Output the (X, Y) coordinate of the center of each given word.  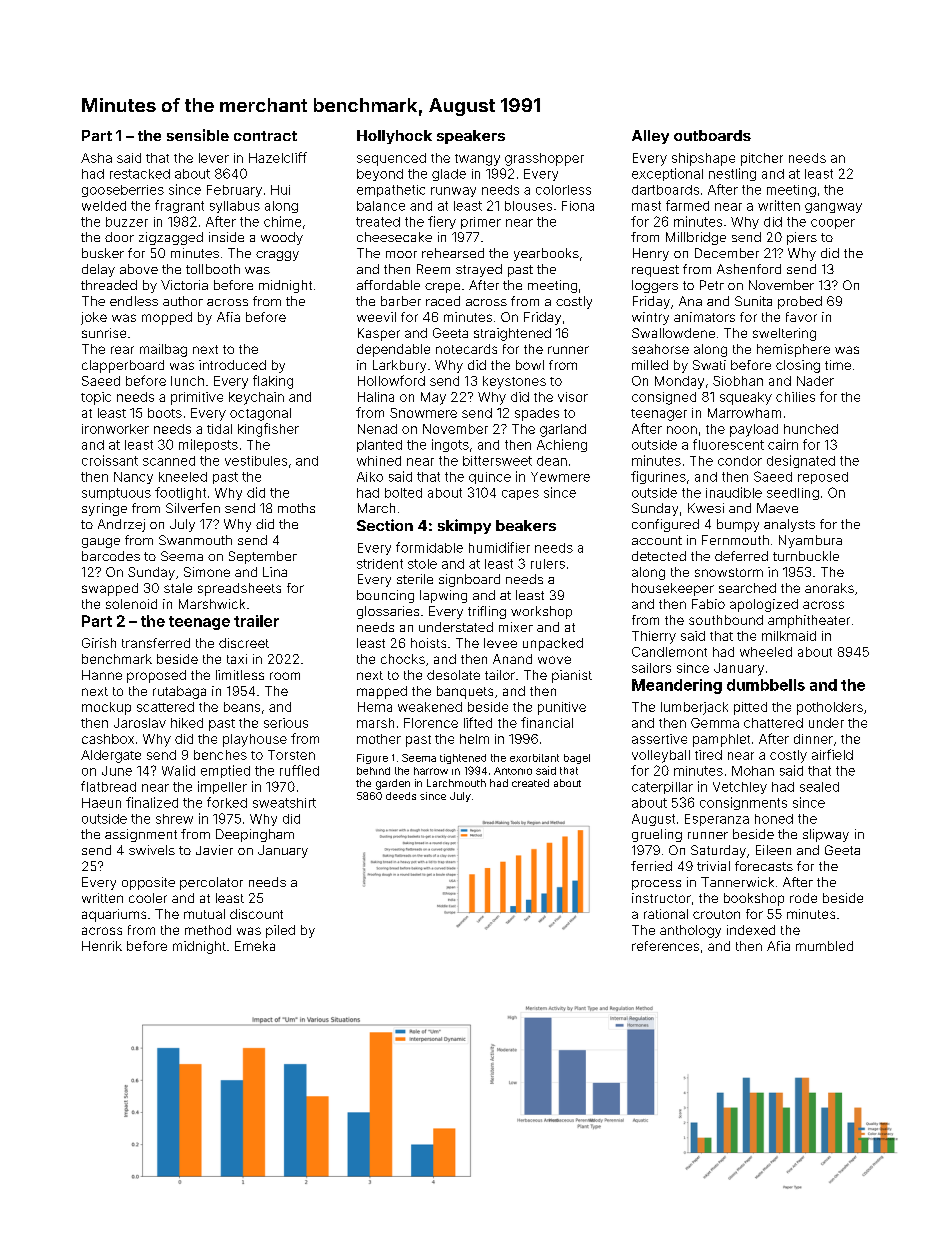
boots (165, 413)
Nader (815, 381)
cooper (833, 224)
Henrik (102, 946)
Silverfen (193, 508)
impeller (222, 787)
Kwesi (706, 508)
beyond (380, 175)
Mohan (753, 771)
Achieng (562, 445)
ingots (450, 445)
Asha (96, 158)
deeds (401, 796)
